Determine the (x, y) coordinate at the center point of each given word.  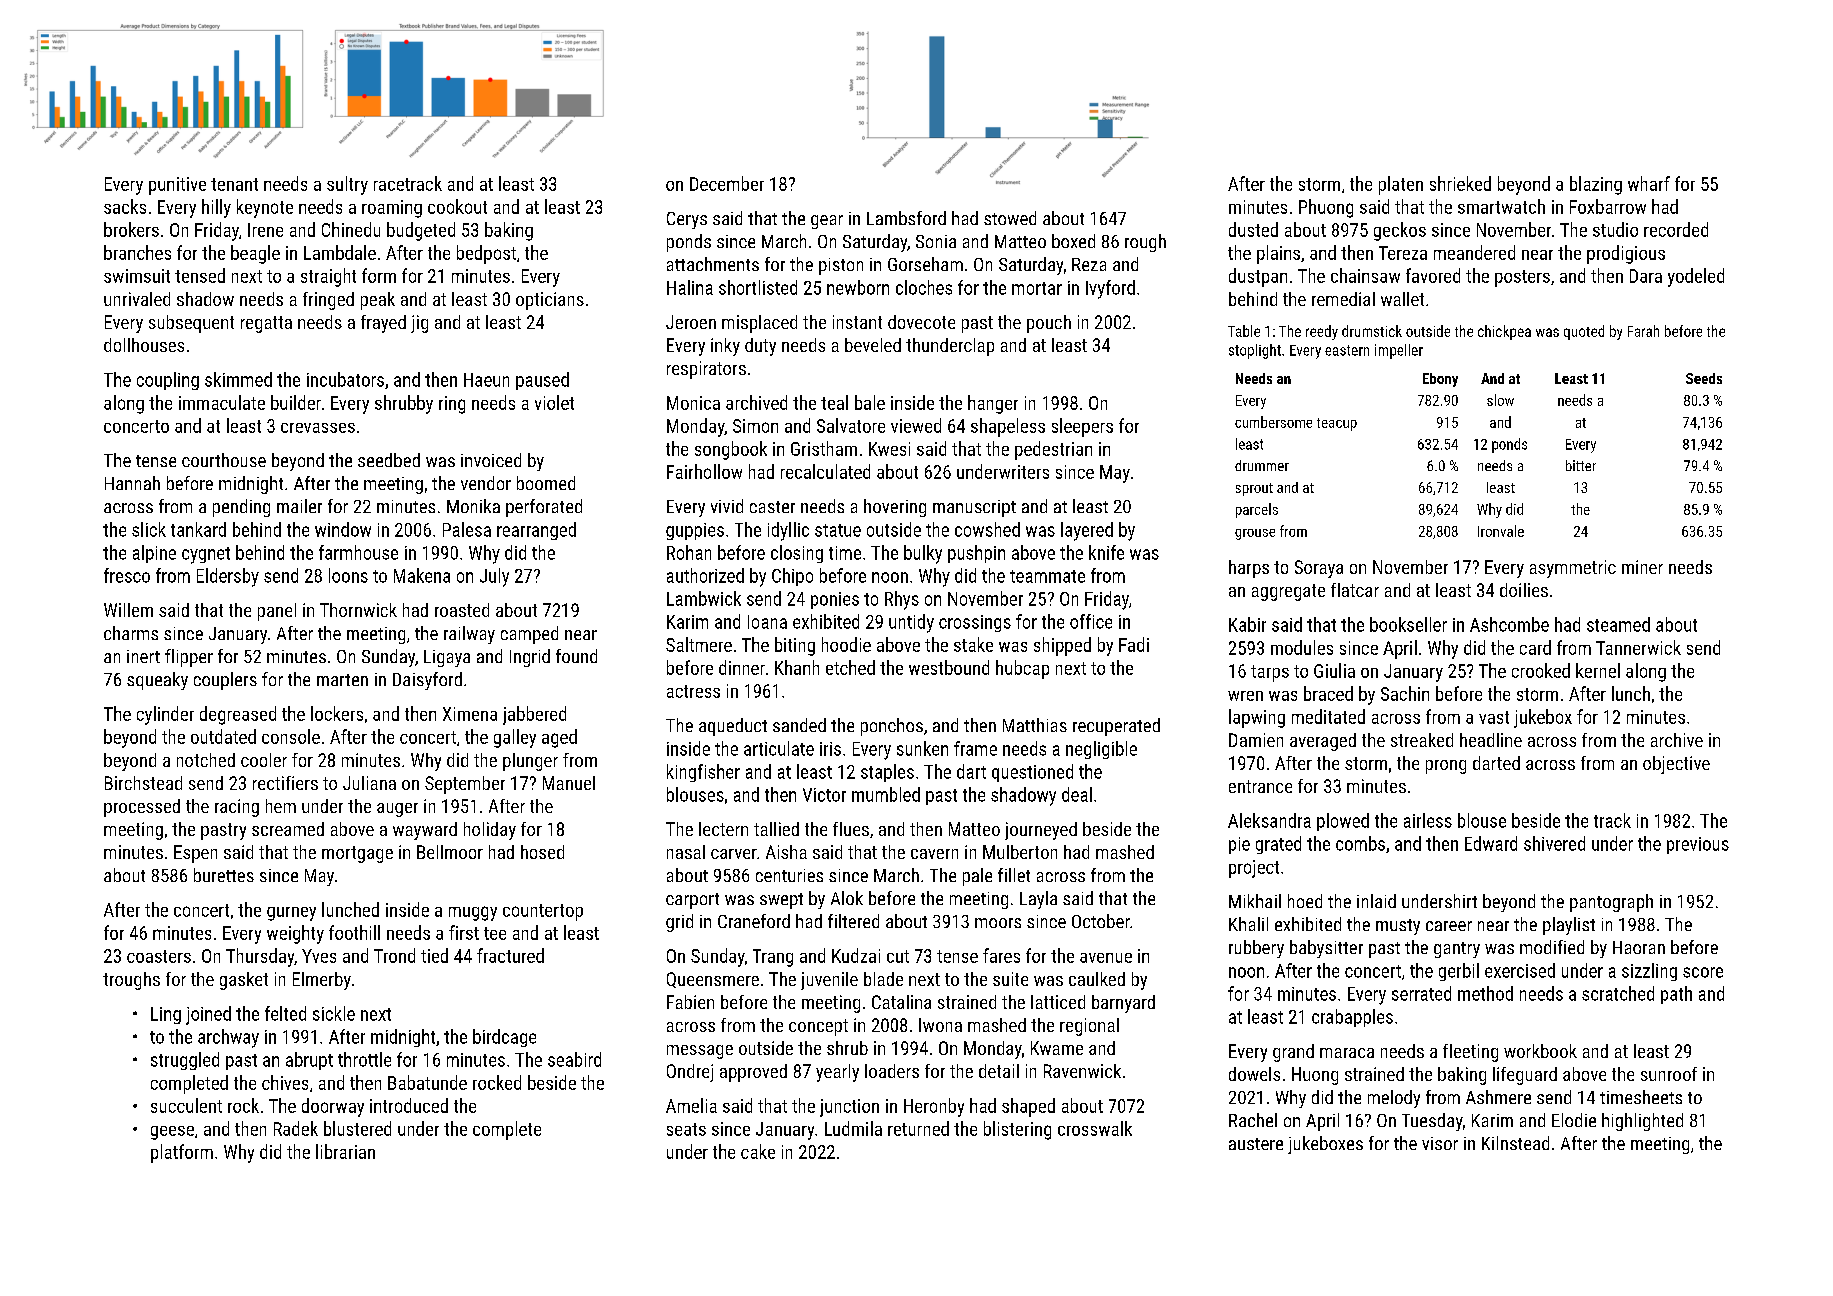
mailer (299, 506)
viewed (916, 425)
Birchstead (143, 783)
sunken (922, 748)
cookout (457, 206)
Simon (755, 426)
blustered (357, 1128)
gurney (291, 914)
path (1676, 995)
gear (827, 222)
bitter (1581, 465)
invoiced (491, 460)
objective (1676, 765)
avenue (1106, 958)
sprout (1254, 489)
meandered (1474, 252)
